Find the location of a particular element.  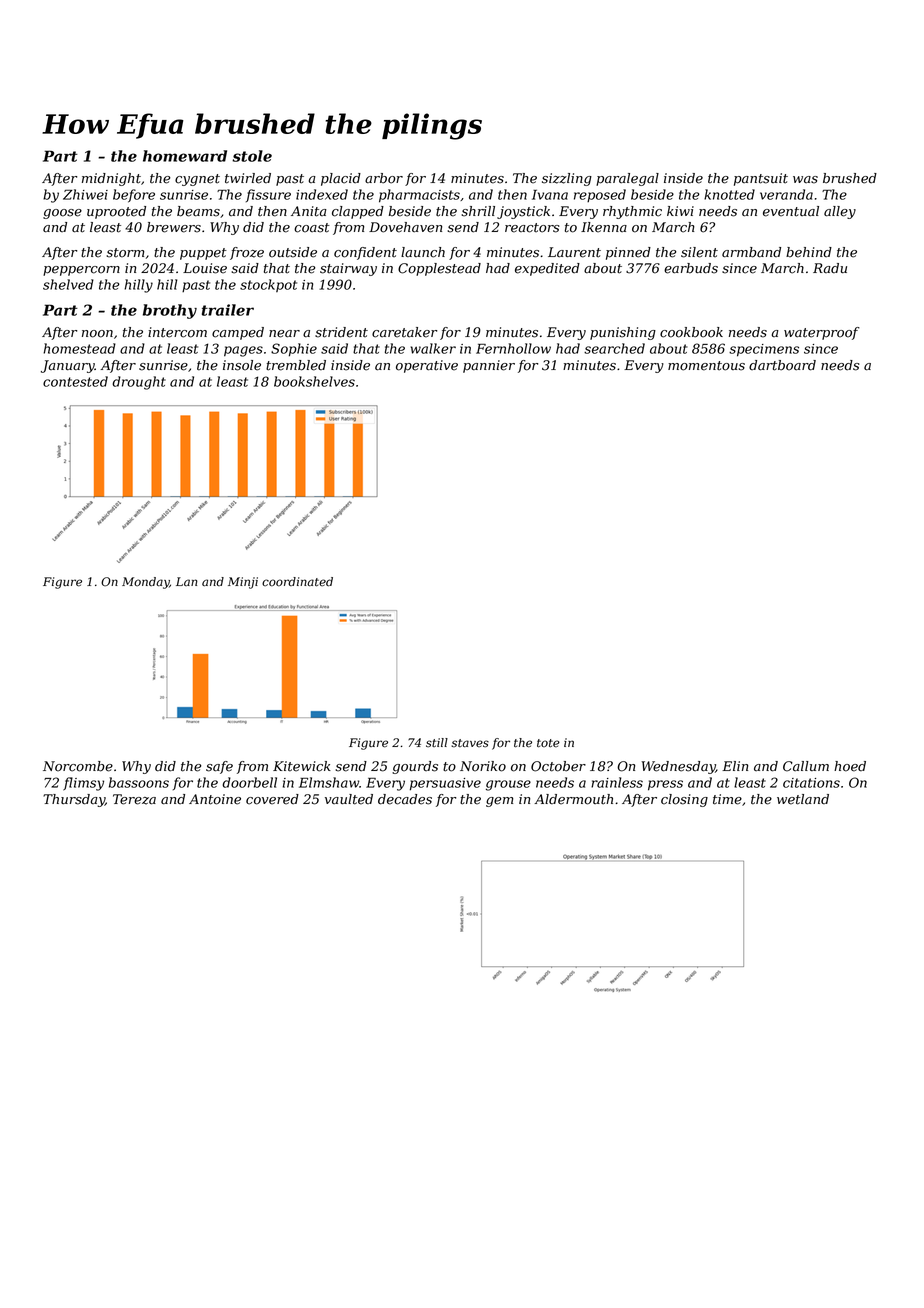

midnight is located at coordinates (111, 179).
